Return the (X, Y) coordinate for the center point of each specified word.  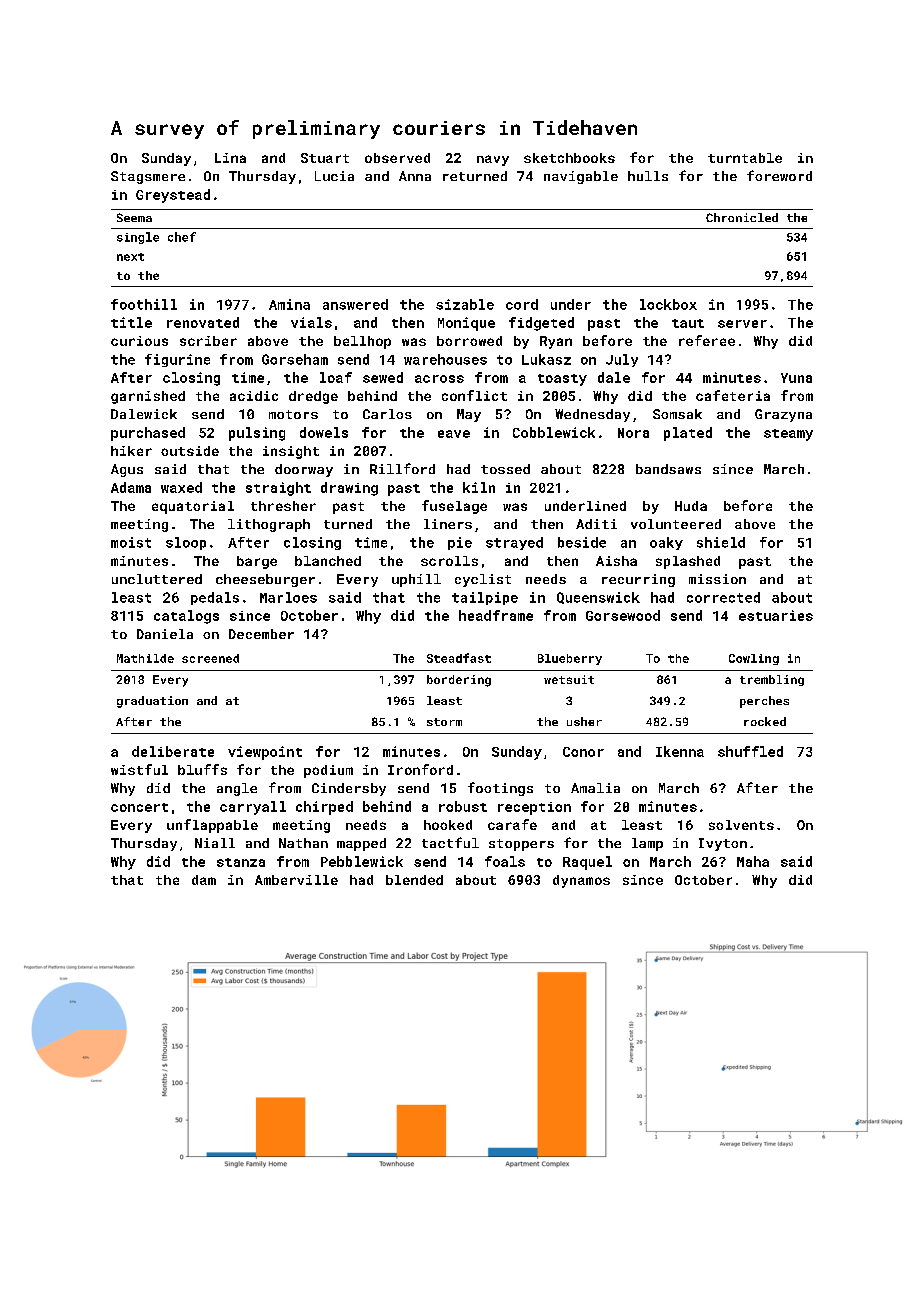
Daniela (165, 634)
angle (237, 789)
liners (448, 524)
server (742, 324)
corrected (723, 597)
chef (182, 237)
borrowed (469, 341)
